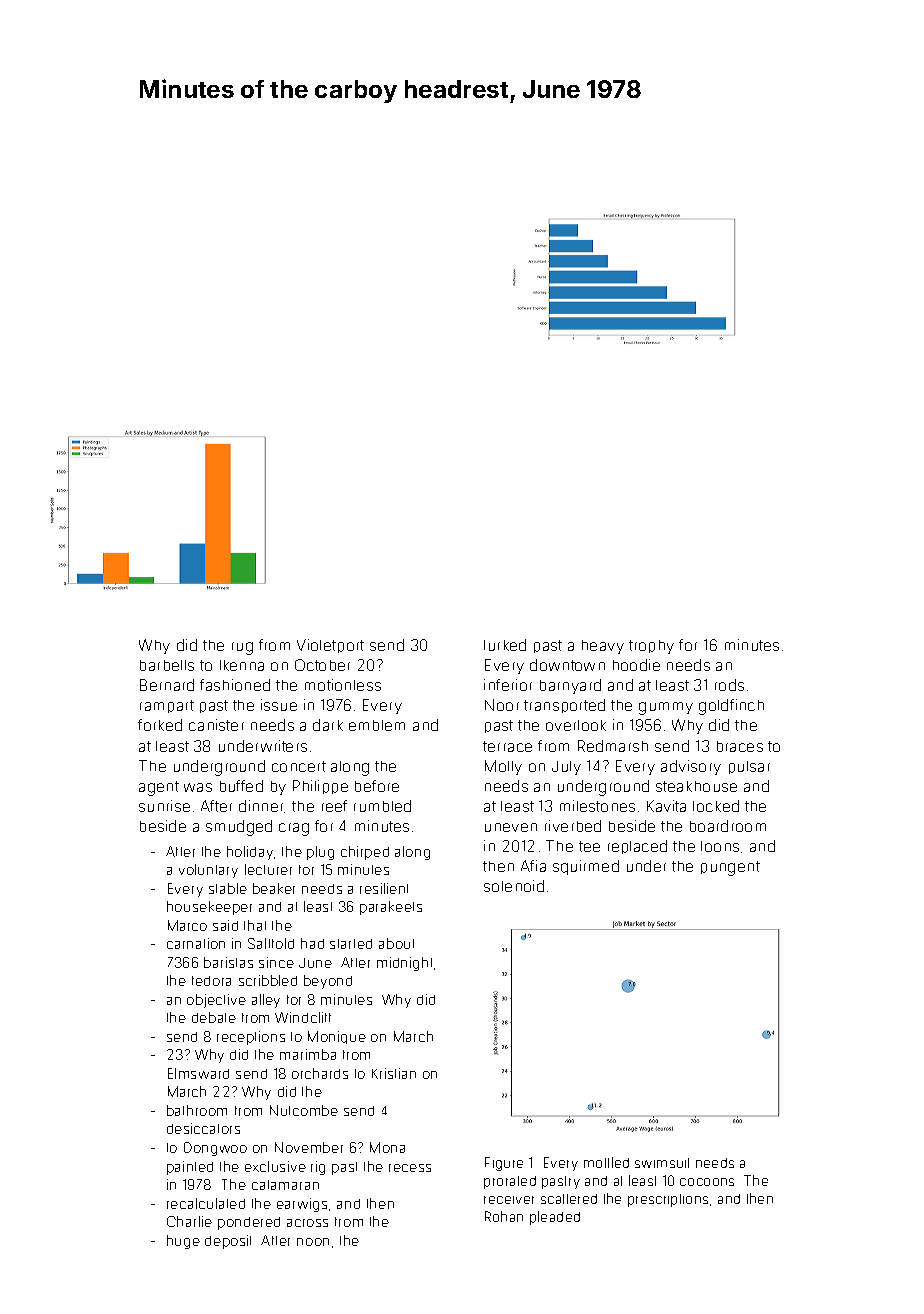 This screenshot has width=924, height=1314. Describe the element at coordinates (196, 943) in the screenshot. I see `carnation` at that location.
